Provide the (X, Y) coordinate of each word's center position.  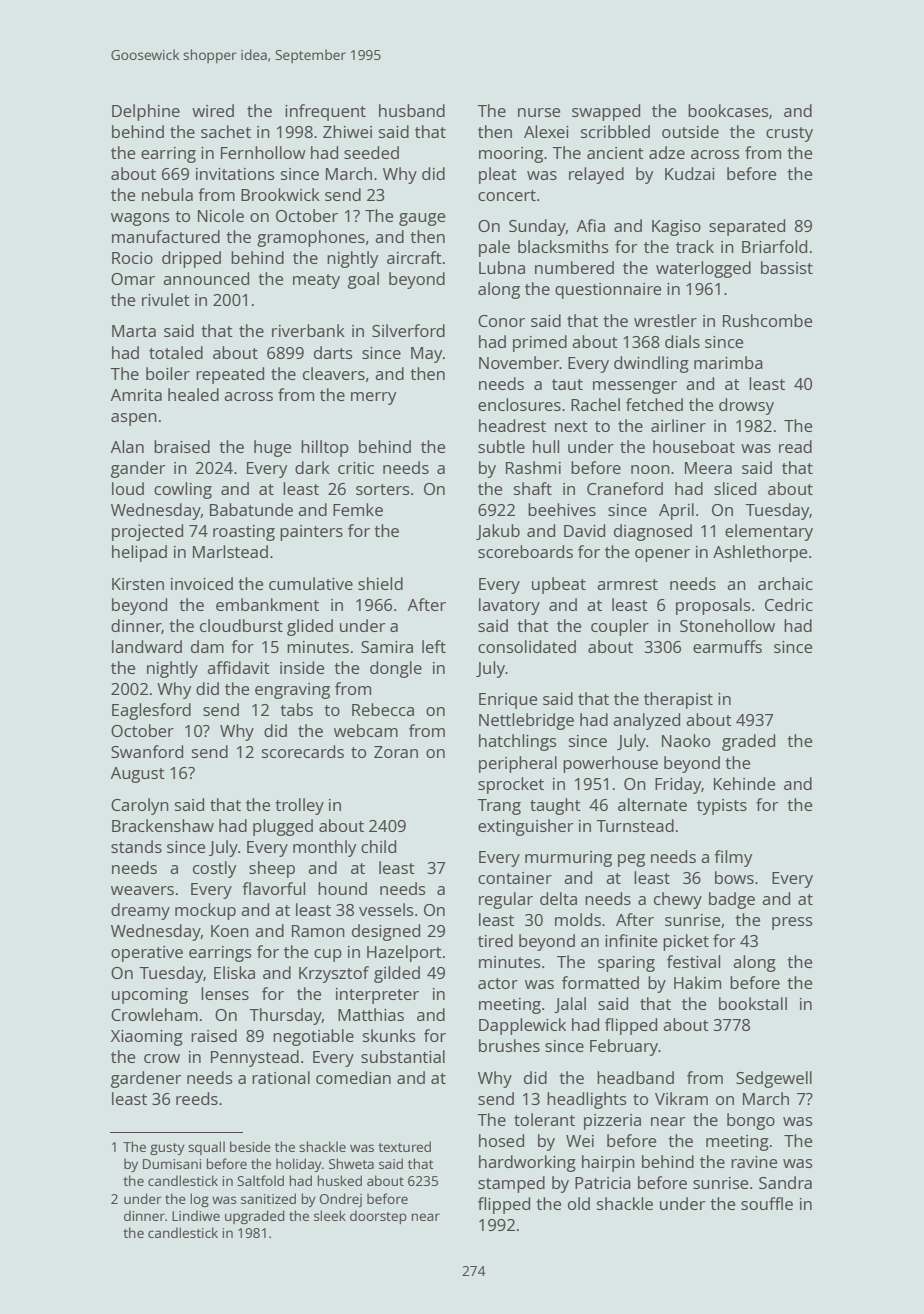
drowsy (746, 406)
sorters (383, 489)
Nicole (221, 215)
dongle (396, 669)
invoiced (202, 583)
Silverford (408, 330)
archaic (785, 583)
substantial (403, 1056)
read (795, 446)
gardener (146, 1079)
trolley (299, 806)
